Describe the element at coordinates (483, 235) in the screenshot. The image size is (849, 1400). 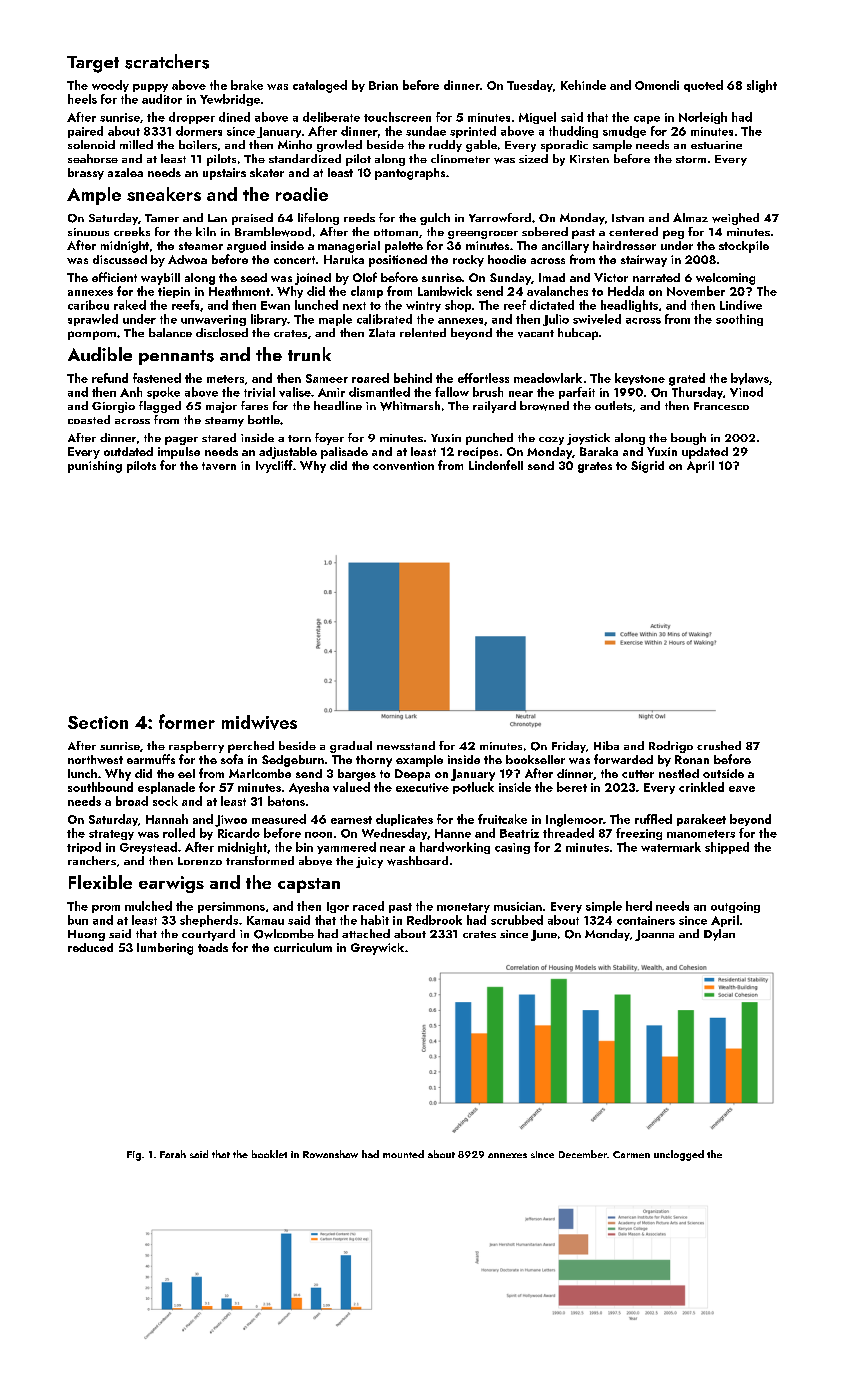
I see `greengrocer` at that location.
